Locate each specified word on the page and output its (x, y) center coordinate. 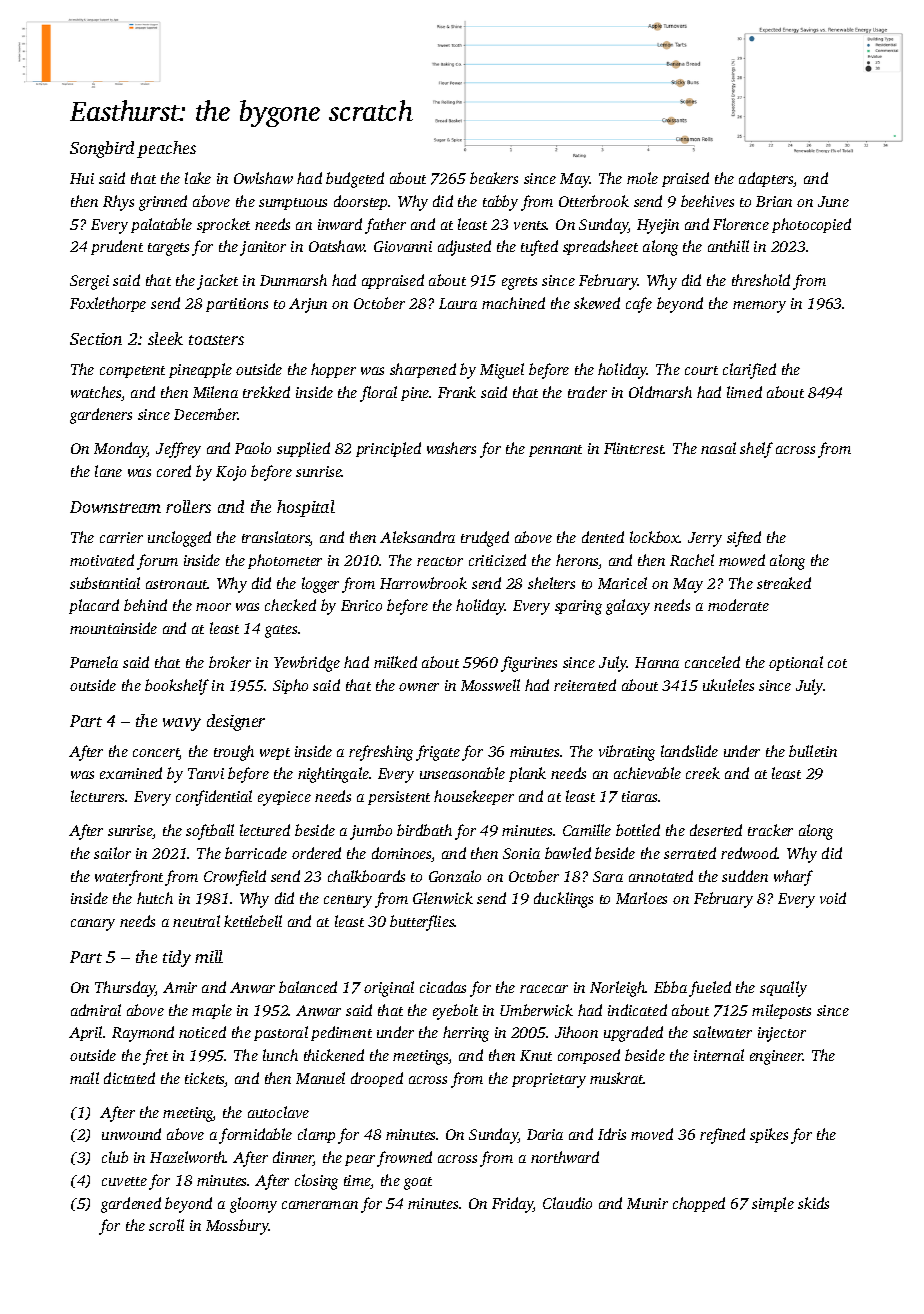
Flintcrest (634, 448)
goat (418, 1183)
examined (131, 773)
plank (527, 774)
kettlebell (253, 921)
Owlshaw (263, 178)
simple (773, 1204)
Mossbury (237, 1227)
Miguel (502, 371)
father (385, 226)
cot (837, 663)
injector (782, 1034)
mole (642, 178)
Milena (215, 392)
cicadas (443, 987)
